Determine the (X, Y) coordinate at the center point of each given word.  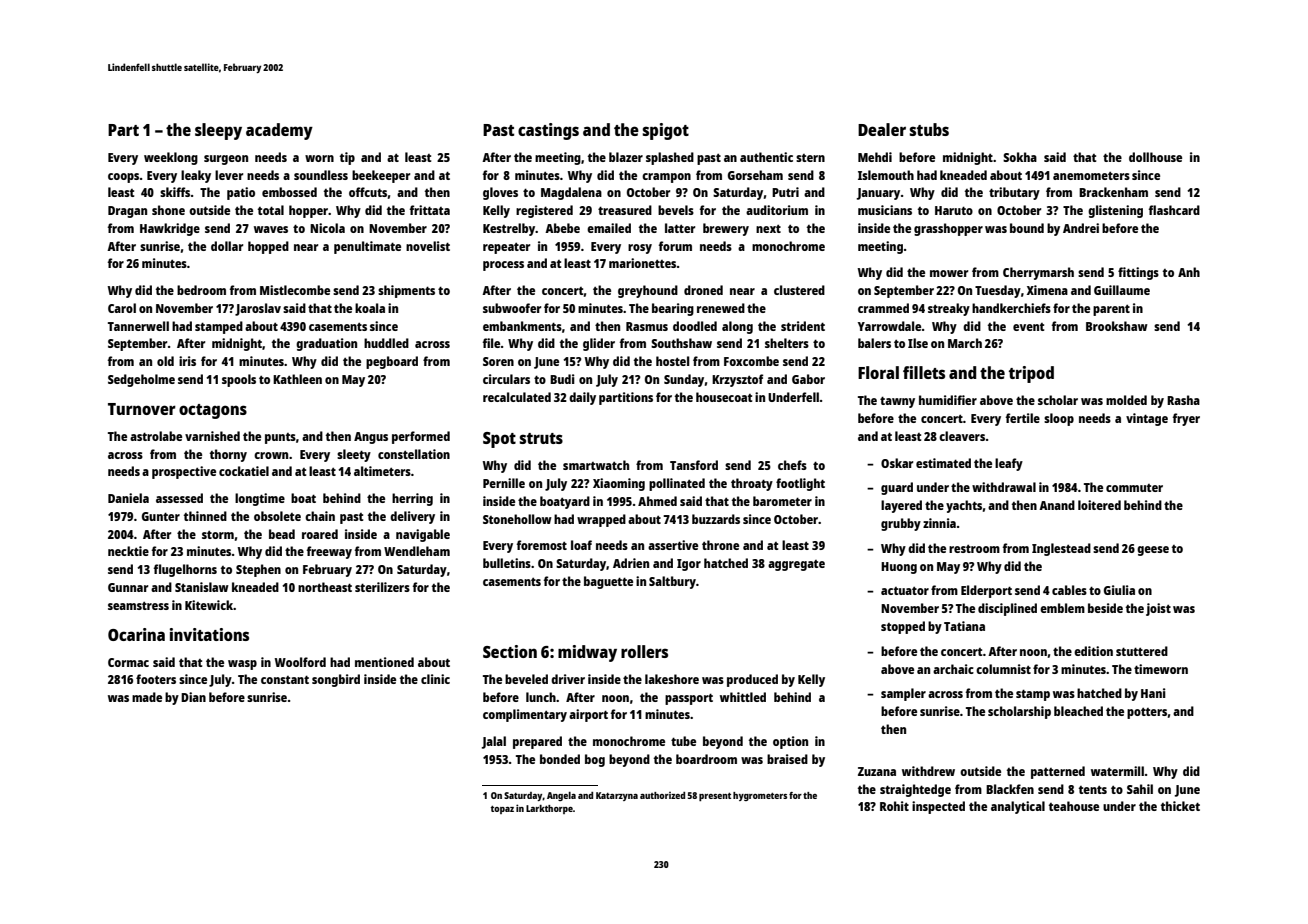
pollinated (677, 484)
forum (675, 246)
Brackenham (1113, 192)
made (147, 697)
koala (370, 308)
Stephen (258, 570)
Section (510, 651)
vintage (1147, 419)
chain (320, 516)
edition (1093, 651)
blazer (626, 157)
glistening (1115, 211)
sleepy (218, 131)
